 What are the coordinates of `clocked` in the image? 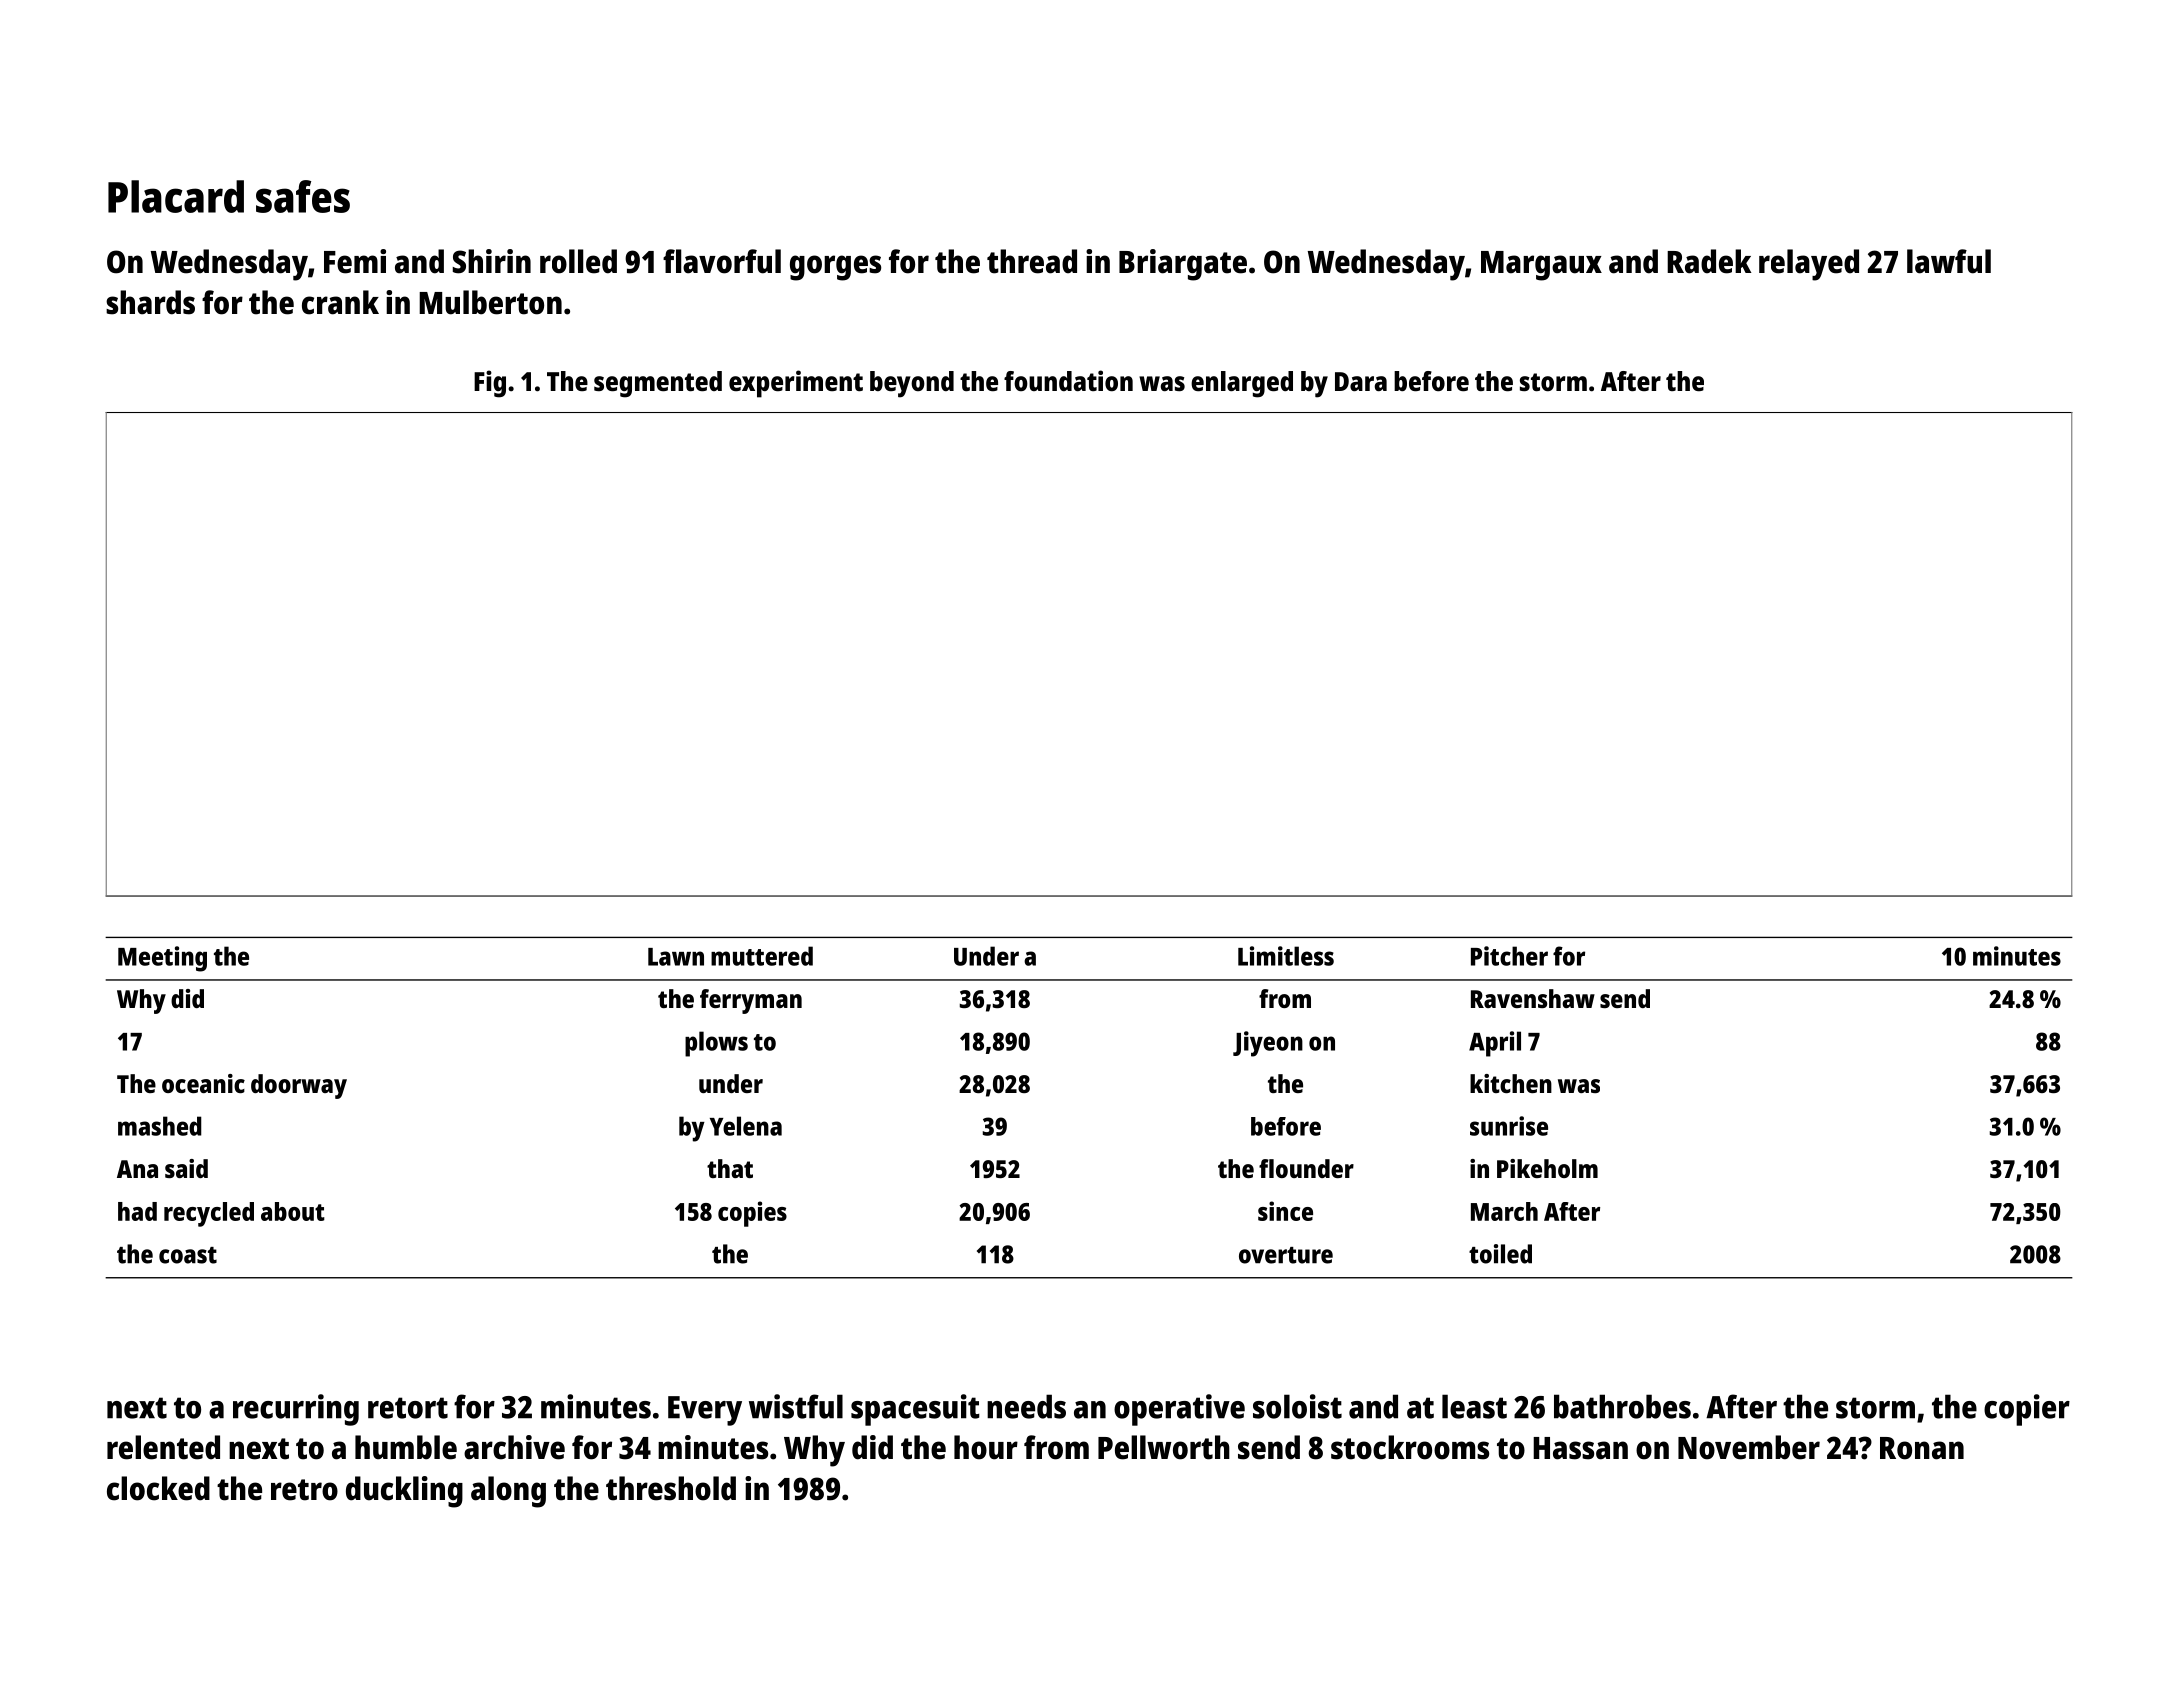 It's located at (158, 1488).
